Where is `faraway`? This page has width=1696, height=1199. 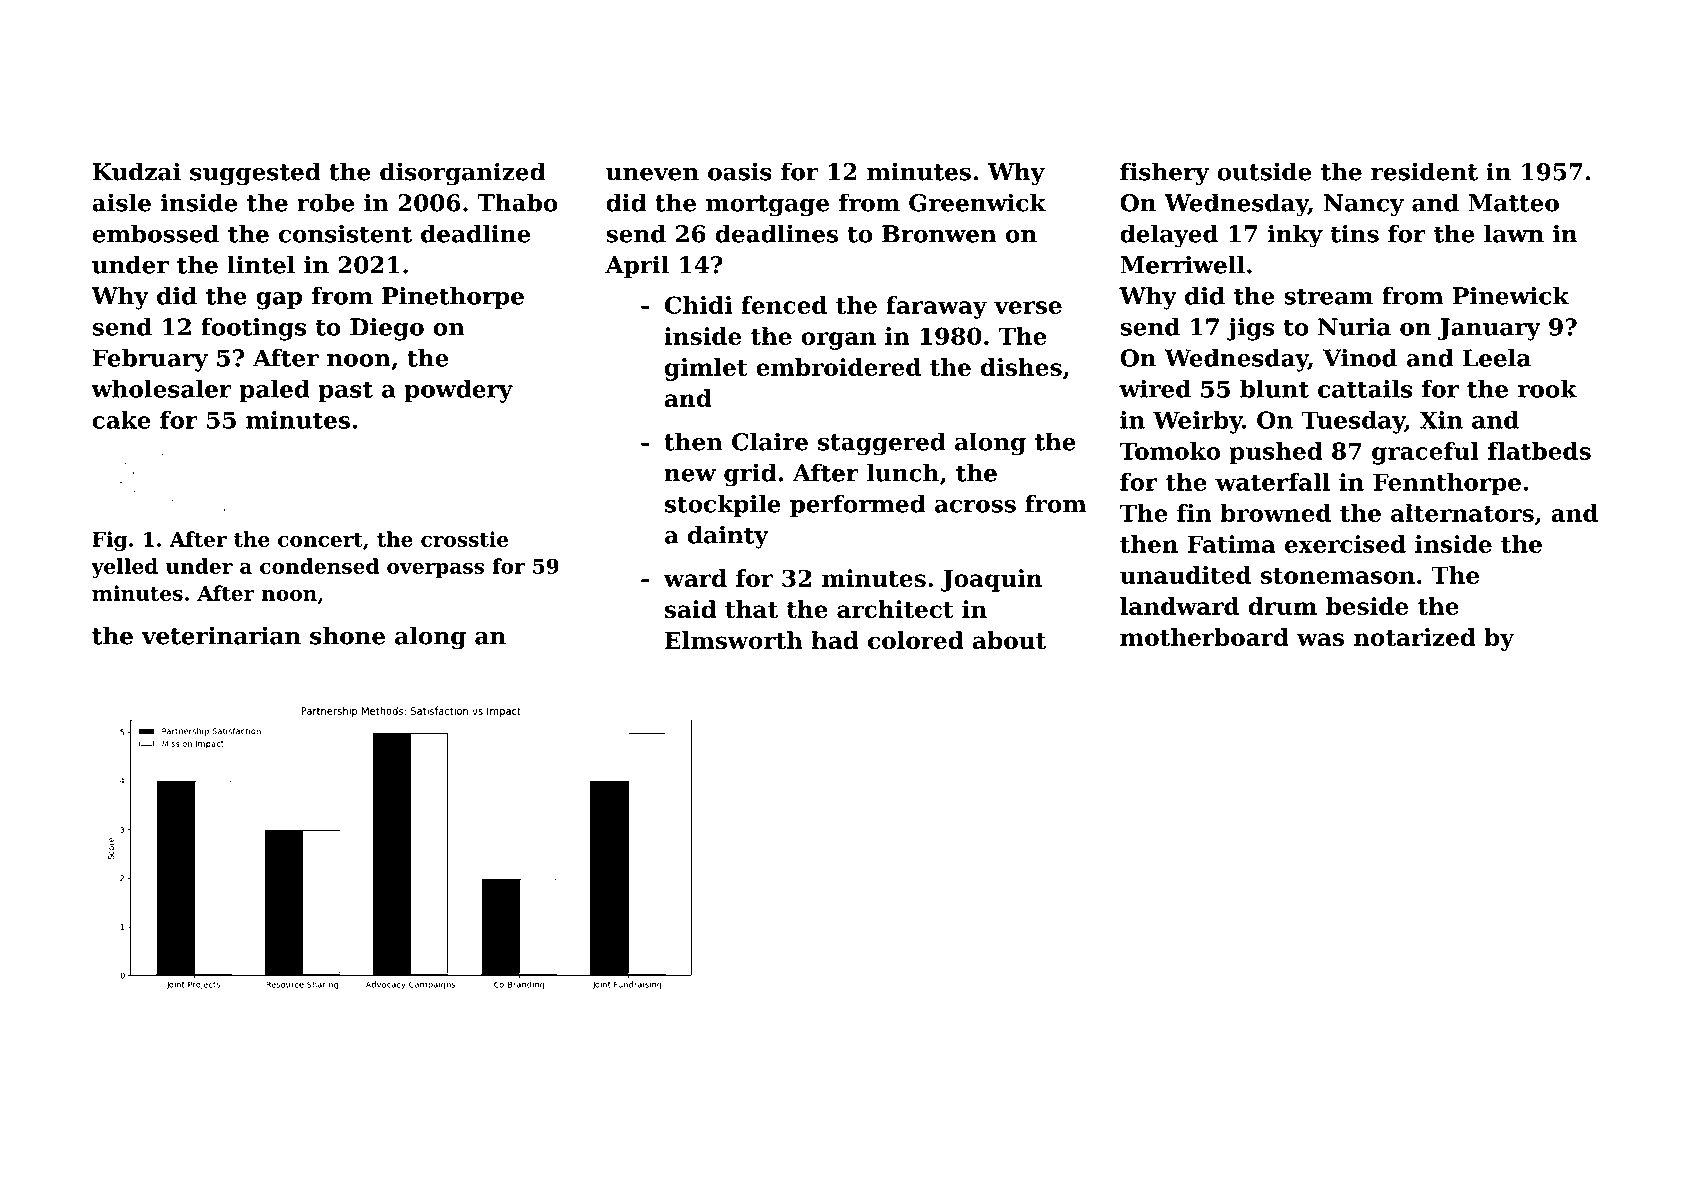
faraway is located at coordinates (936, 307).
